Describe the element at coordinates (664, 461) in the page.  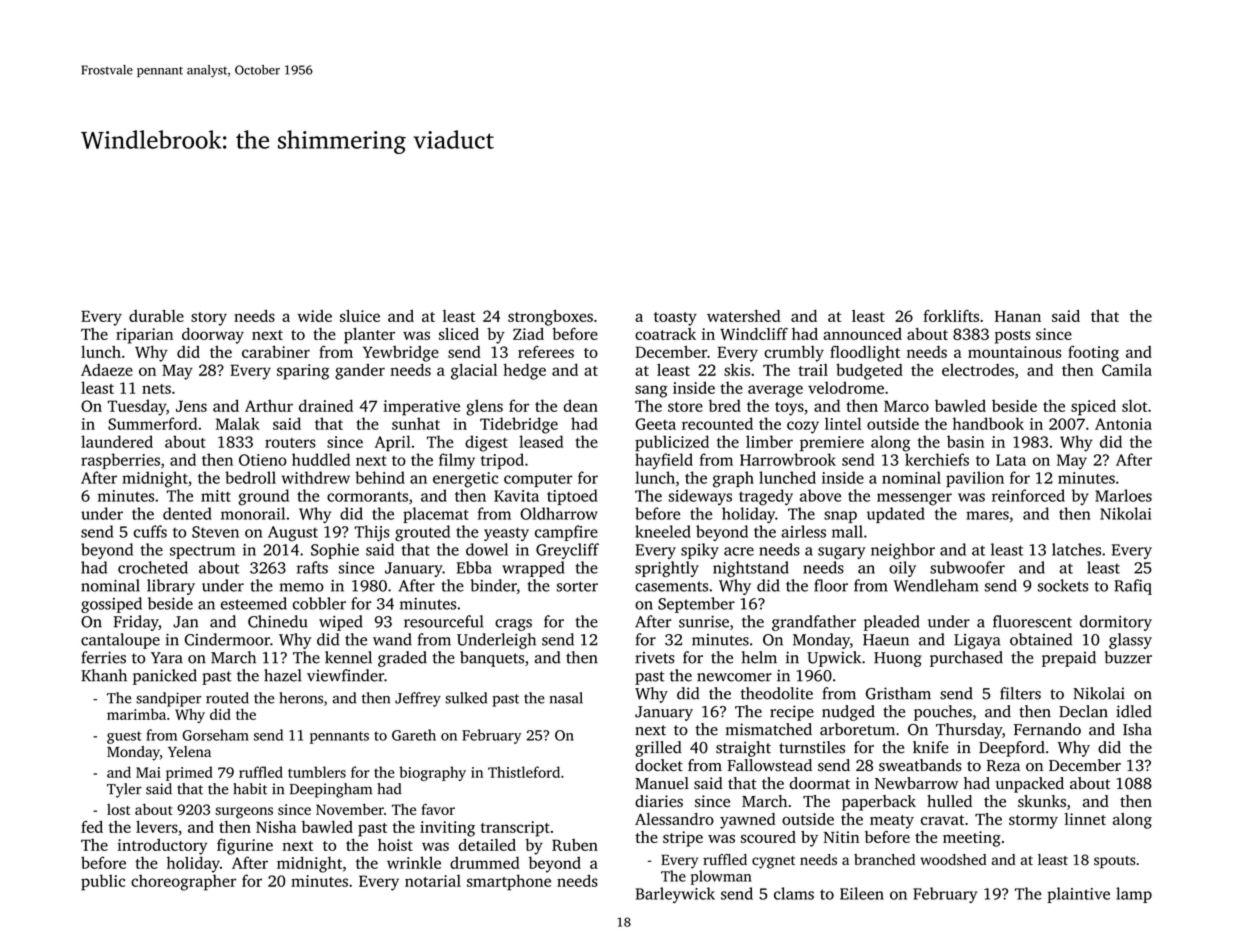
I see `hayfield` at that location.
